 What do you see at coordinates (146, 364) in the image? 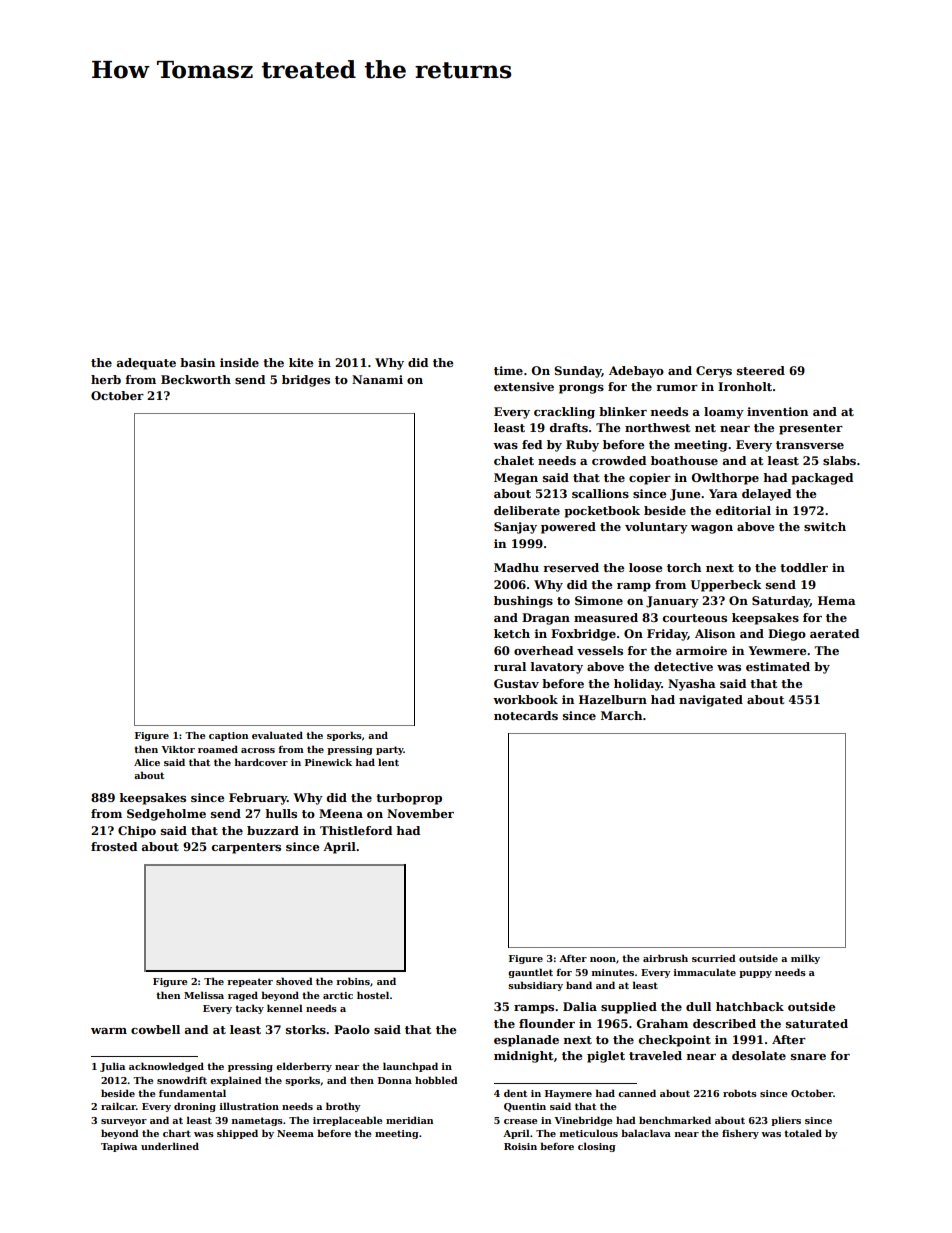
I see `adequate` at bounding box center [146, 364].
